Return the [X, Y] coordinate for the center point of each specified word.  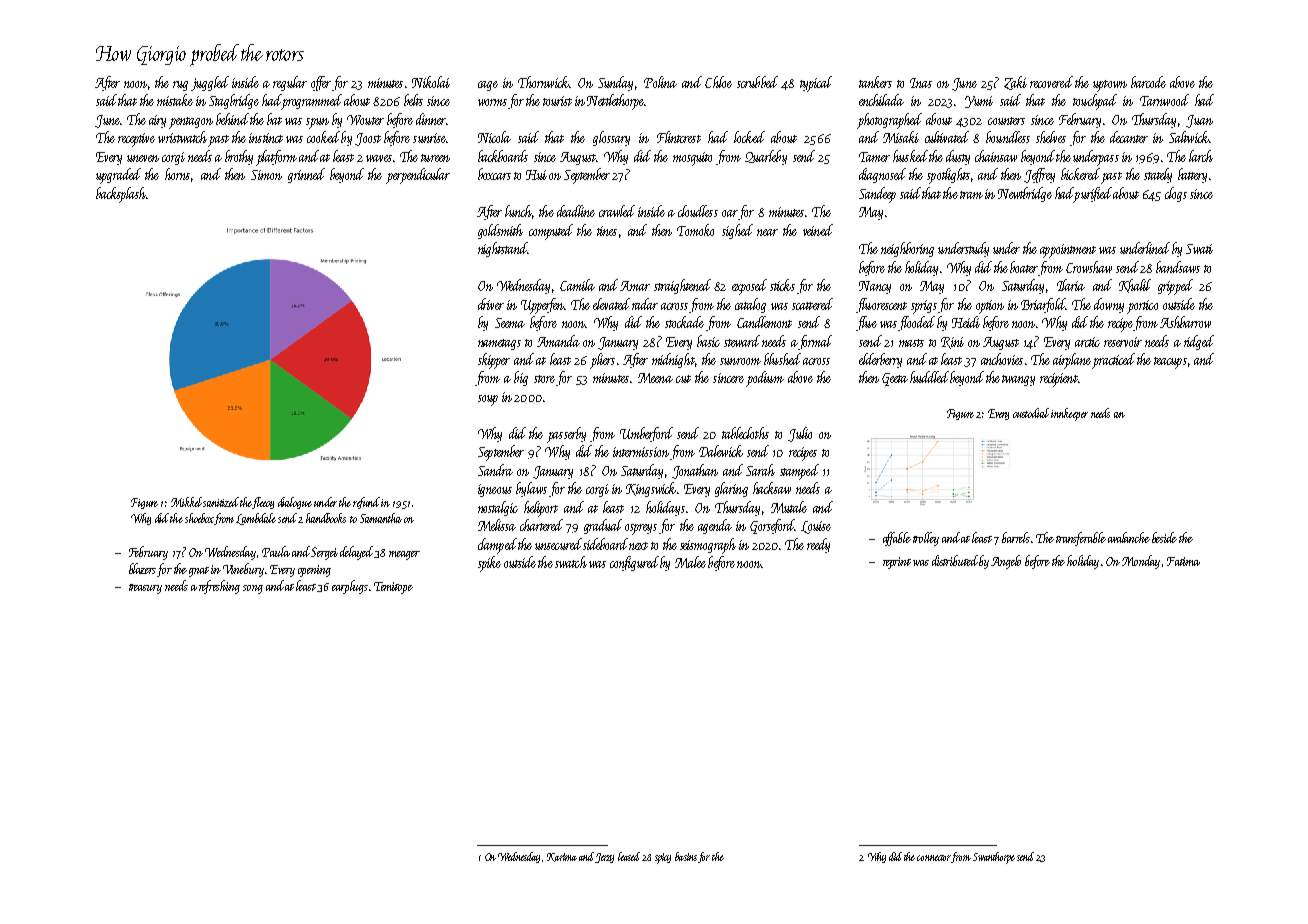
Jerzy [604, 858]
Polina [660, 82]
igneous [495, 490]
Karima [562, 857]
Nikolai [431, 82]
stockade [684, 322]
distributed [955, 560]
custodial [1031, 413]
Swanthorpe [994, 858]
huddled [929, 377]
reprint [897, 563]
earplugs [350, 587]
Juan [1199, 121]
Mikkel [187, 502]
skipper [494, 361]
